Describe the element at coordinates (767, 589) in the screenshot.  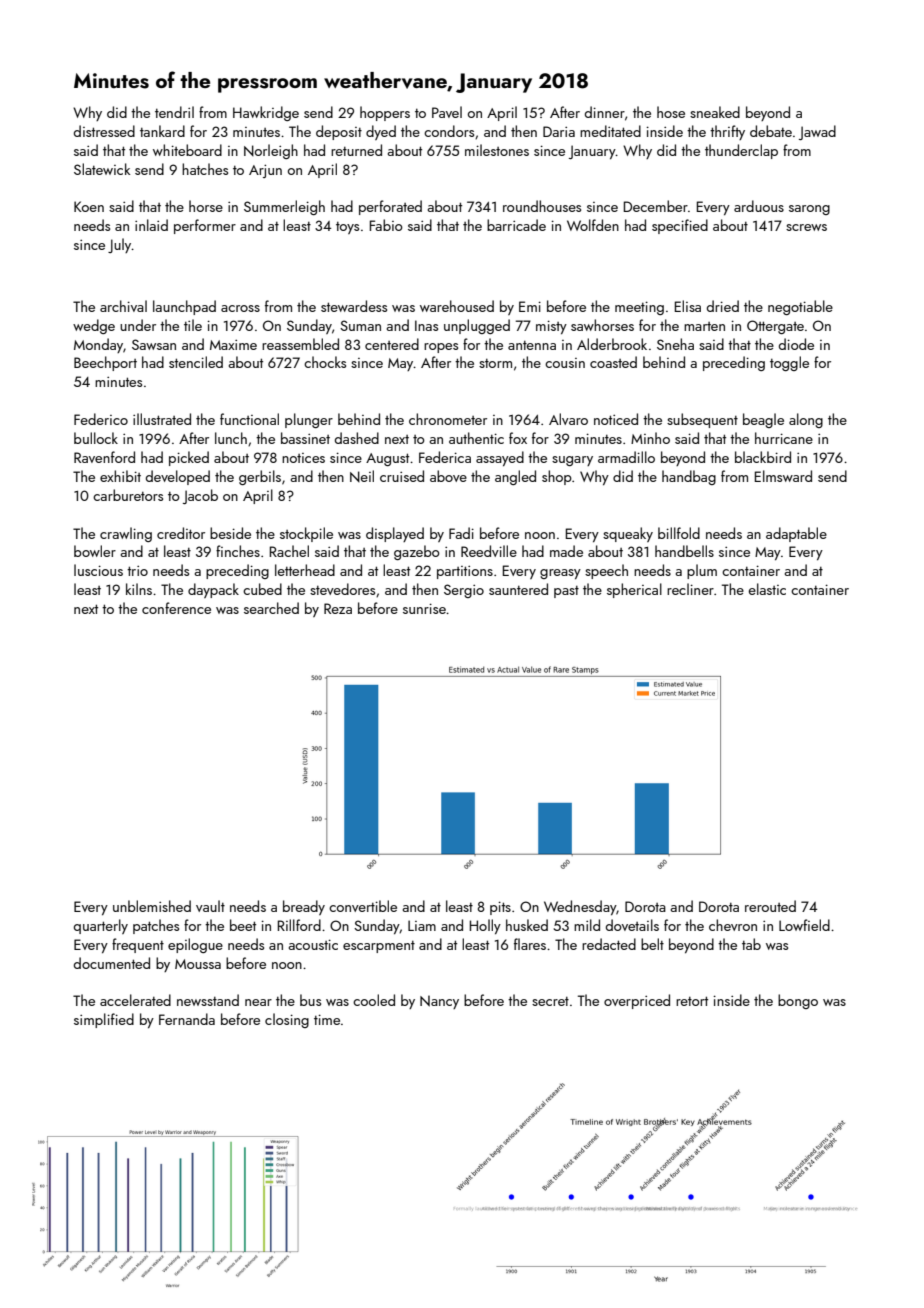
I see `elastic` at that location.
